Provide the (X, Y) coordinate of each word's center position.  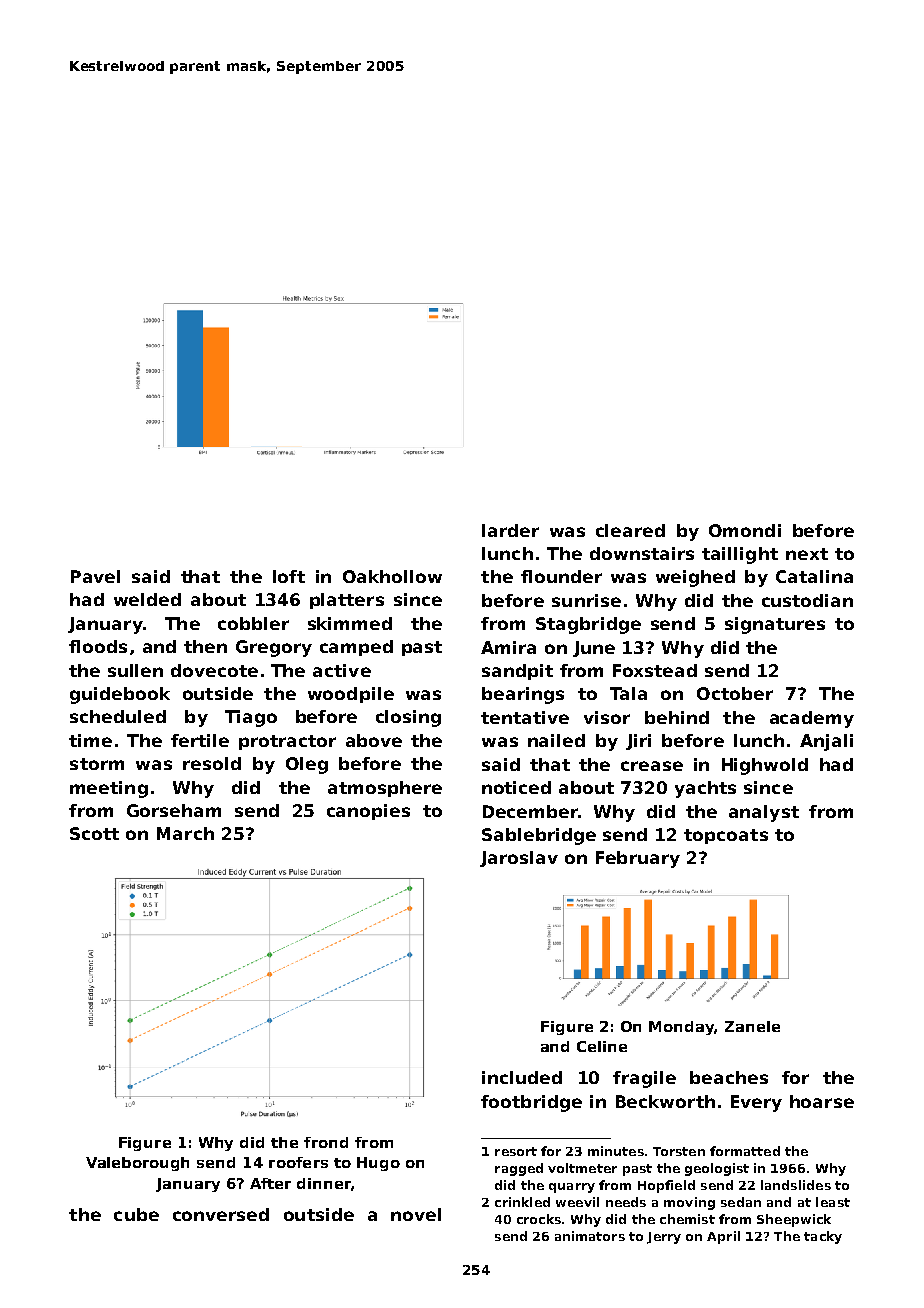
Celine (602, 1046)
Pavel (95, 576)
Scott (94, 833)
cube (136, 1214)
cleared (630, 530)
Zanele (752, 1026)
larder (510, 530)
